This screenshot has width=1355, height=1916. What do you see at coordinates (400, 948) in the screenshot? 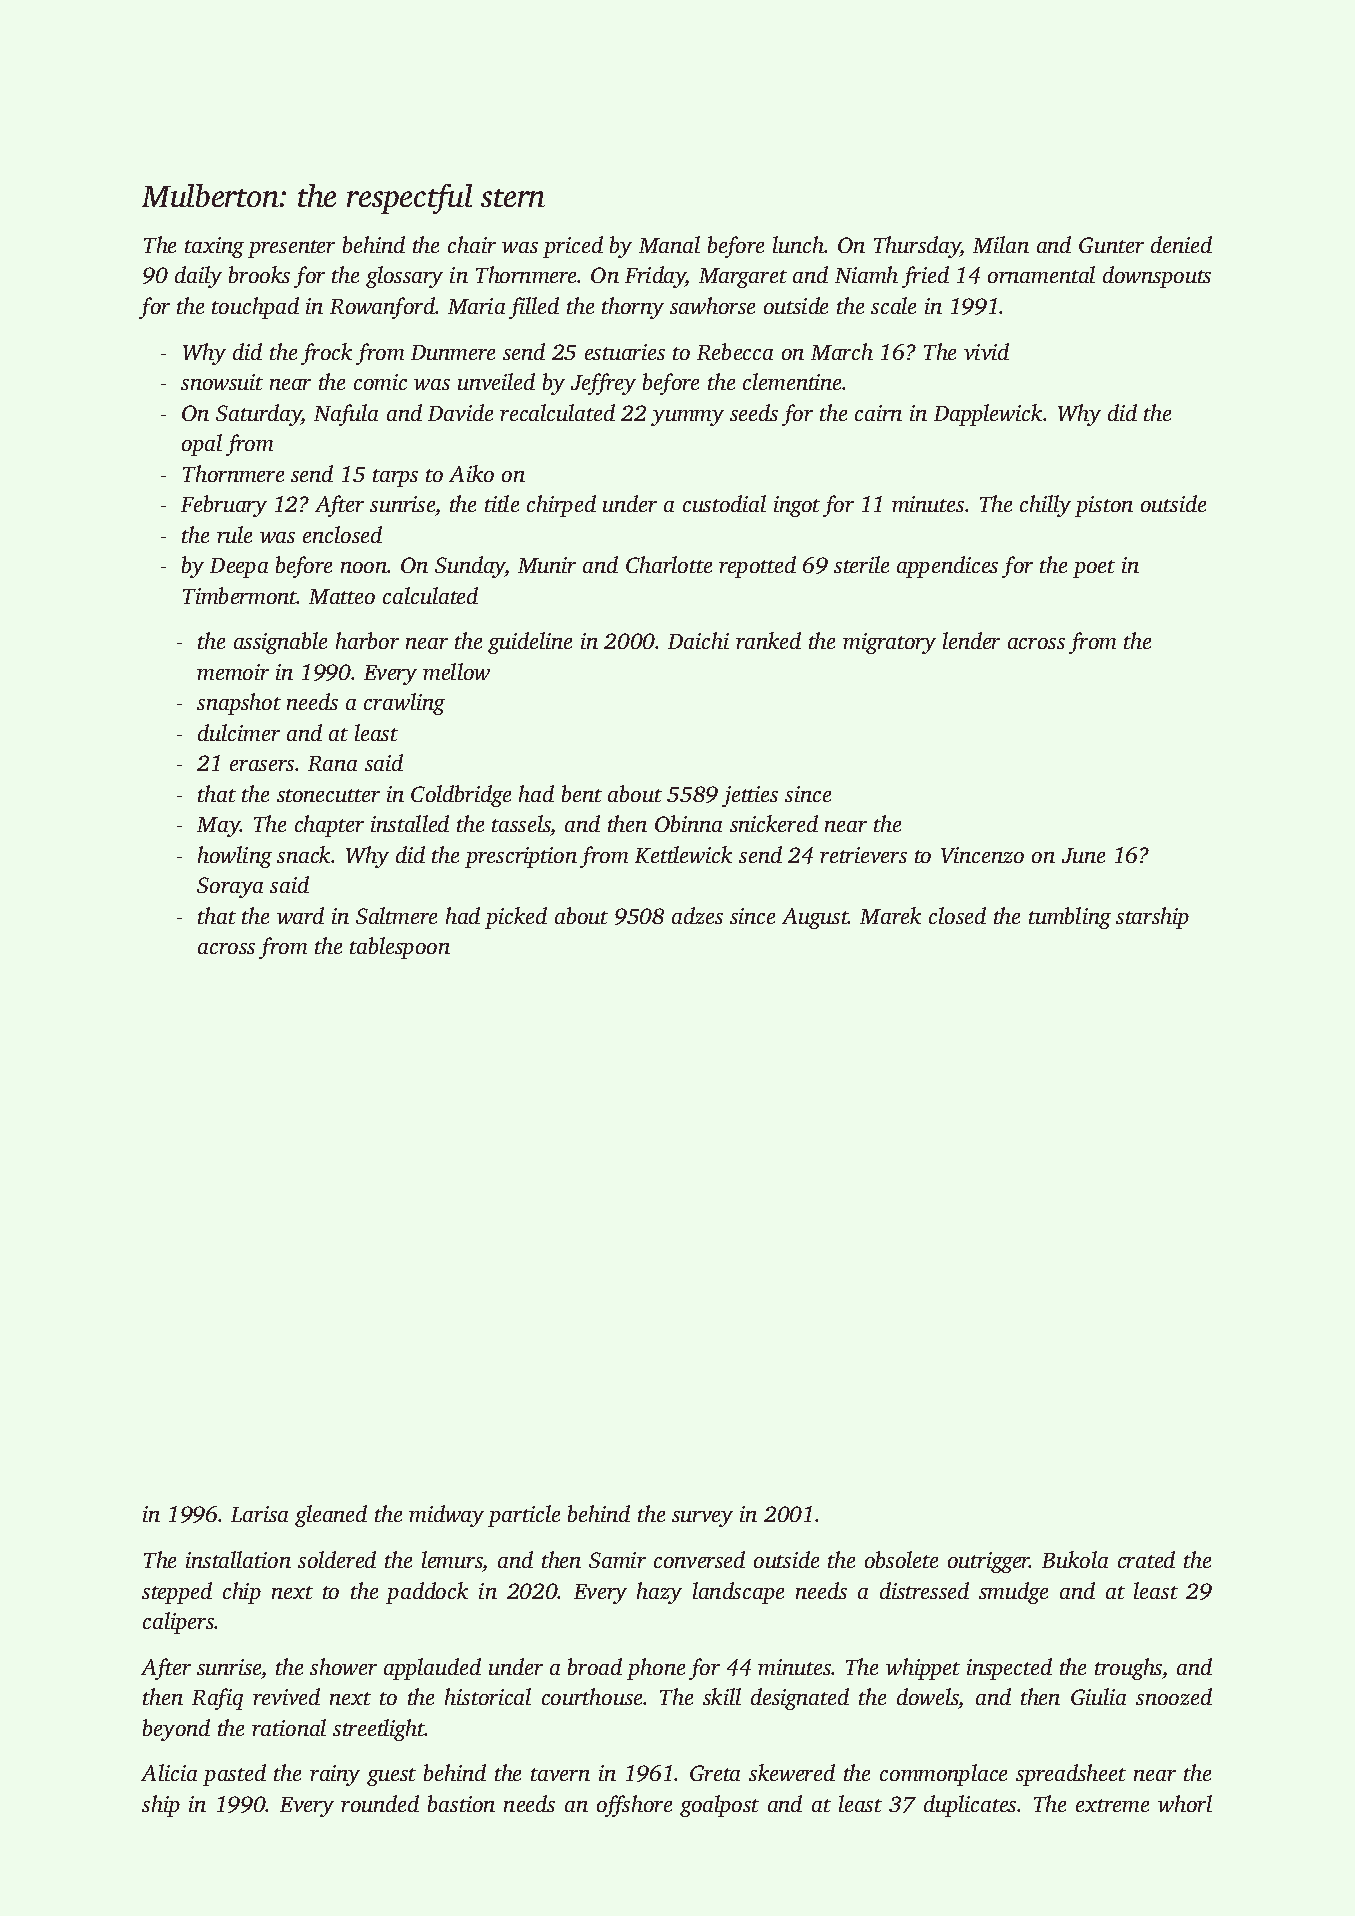
I see `tablespoon` at bounding box center [400, 948].
